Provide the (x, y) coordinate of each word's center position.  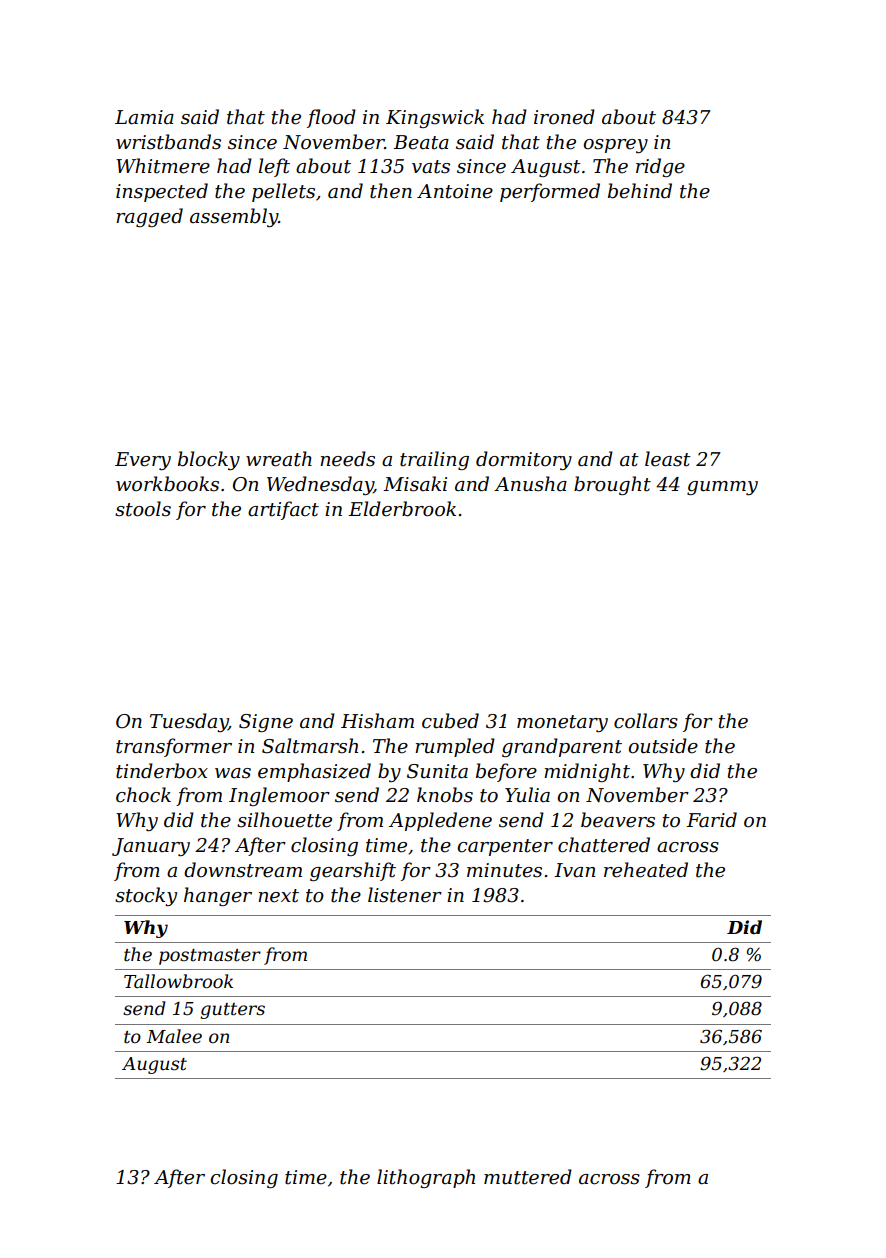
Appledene (440, 821)
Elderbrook (402, 509)
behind (640, 191)
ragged (149, 217)
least (668, 459)
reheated (646, 870)
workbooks (167, 484)
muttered (528, 1177)
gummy (722, 488)
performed (550, 192)
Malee (174, 1036)
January (151, 847)
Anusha (530, 484)
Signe (266, 723)
